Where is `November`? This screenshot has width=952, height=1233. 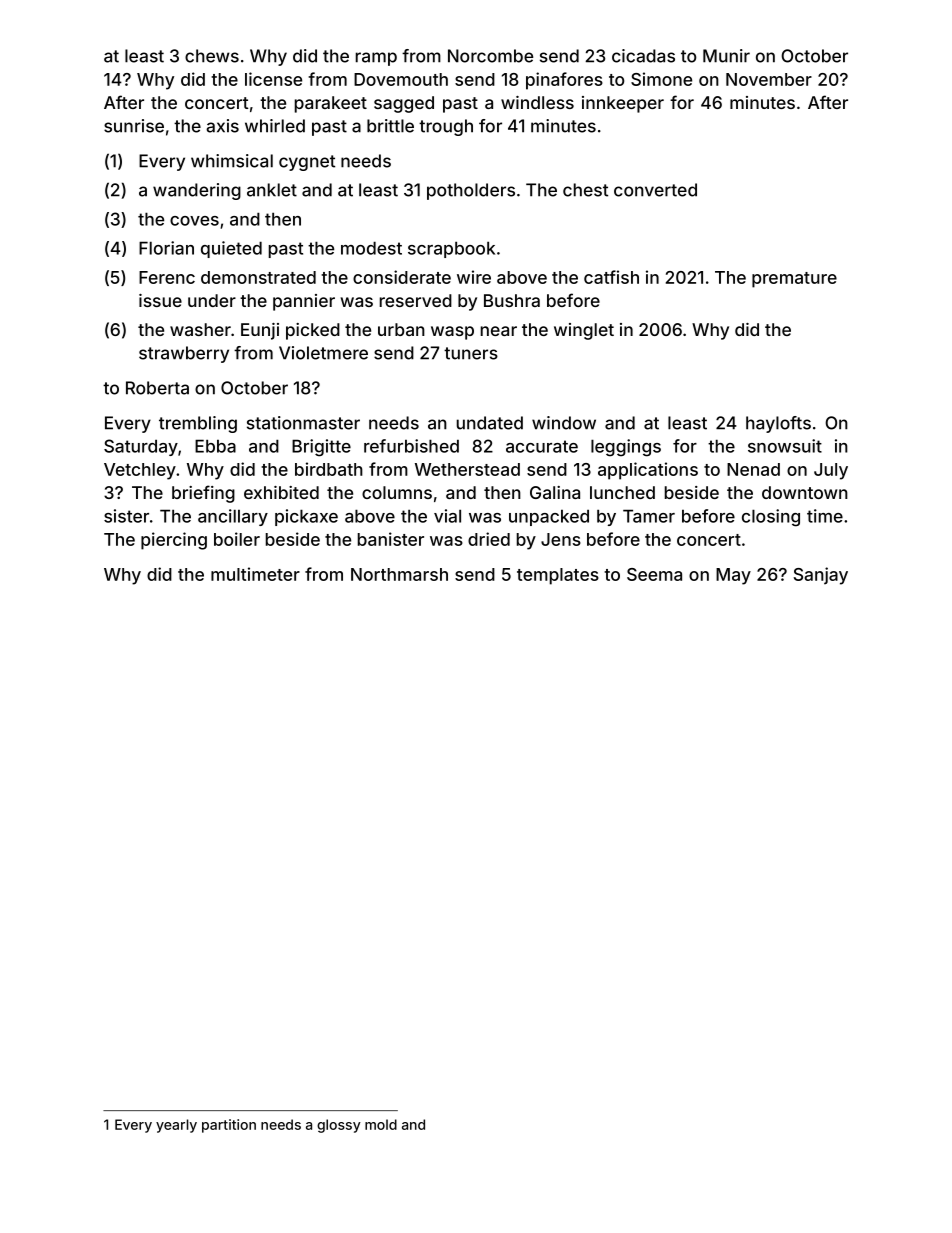 November is located at coordinates (769, 79).
